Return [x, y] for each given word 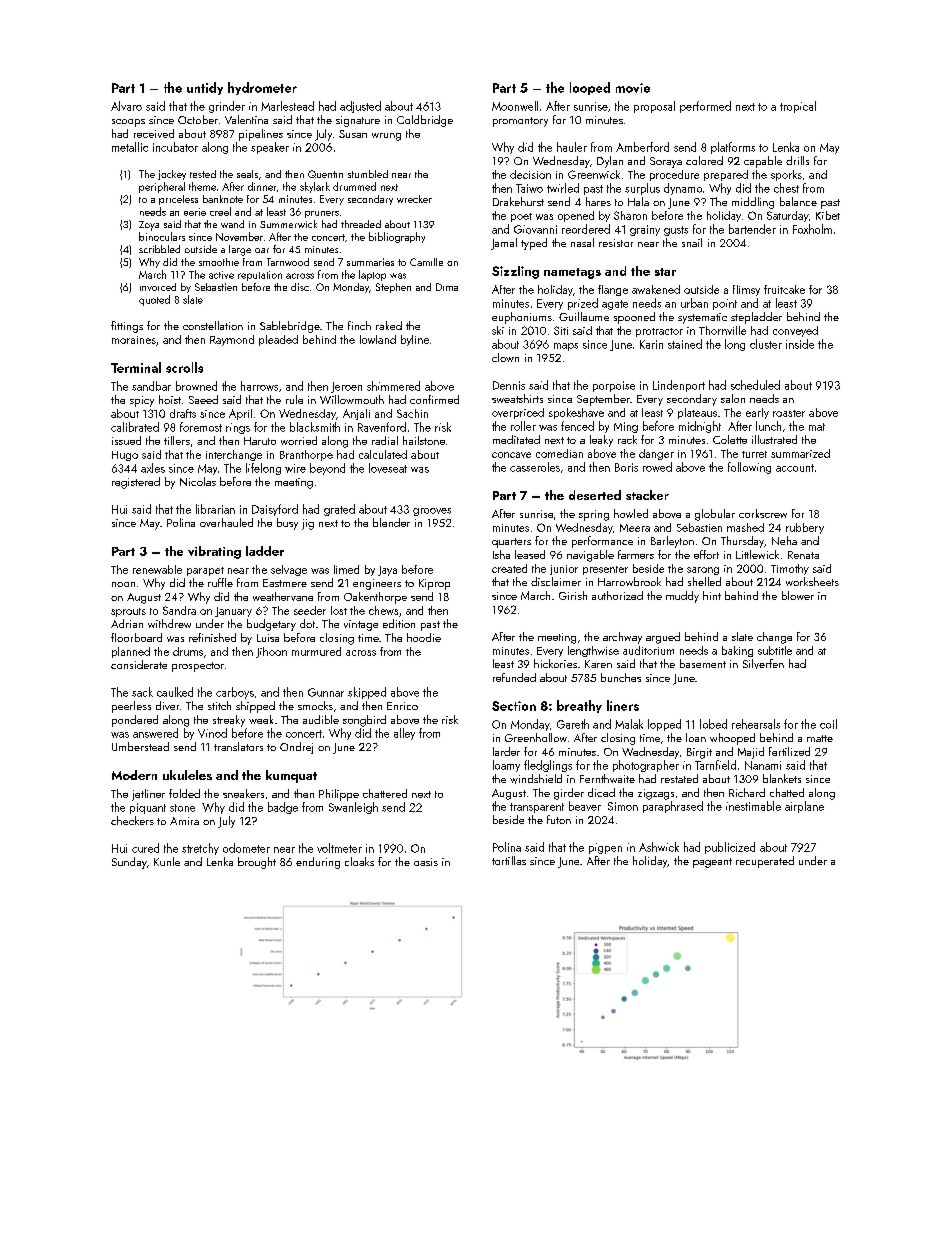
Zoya [149, 226]
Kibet [828, 215]
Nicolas [198, 481]
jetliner [148, 795]
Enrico [402, 706]
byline [415, 340]
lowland [378, 339]
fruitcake [784, 289]
